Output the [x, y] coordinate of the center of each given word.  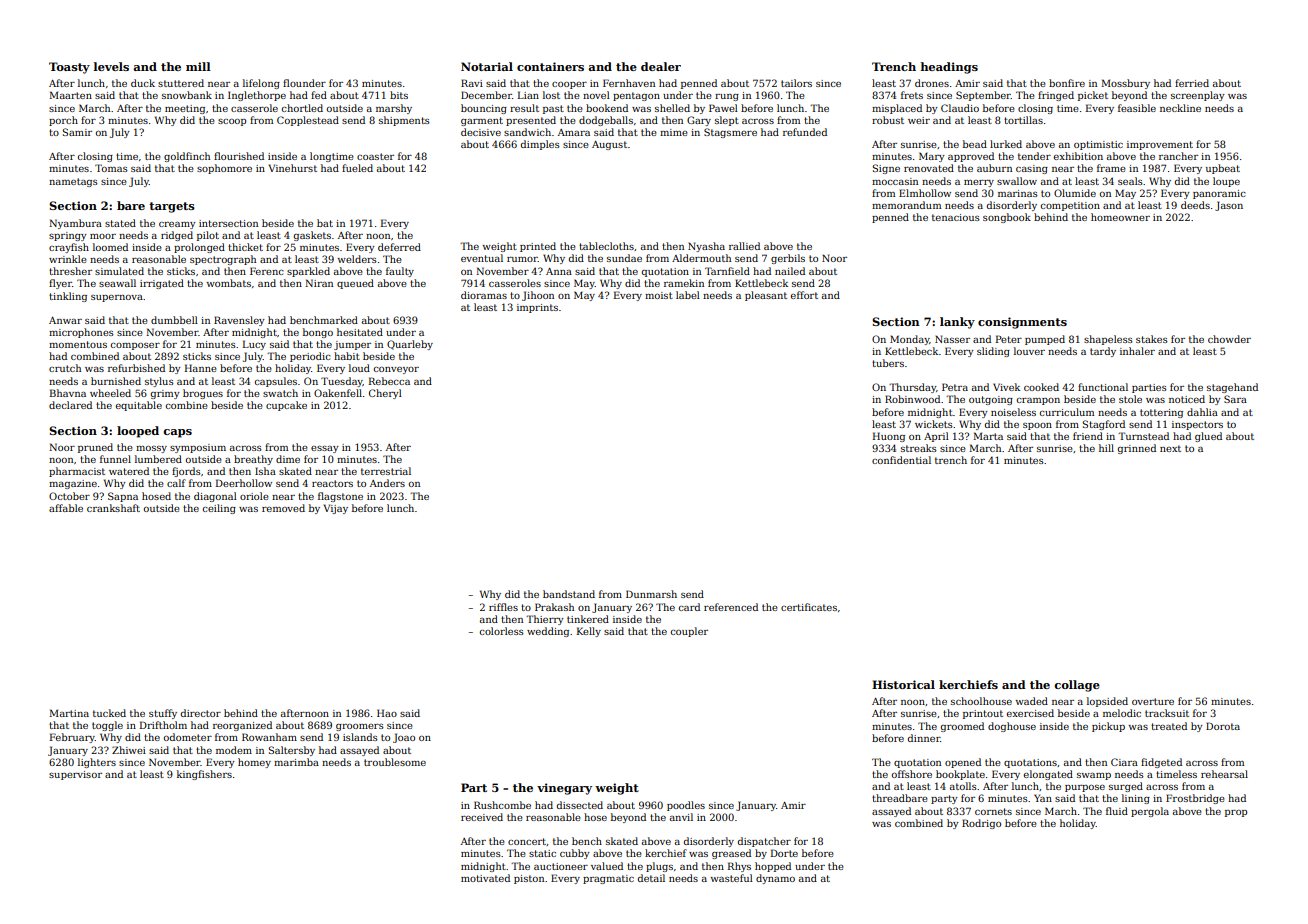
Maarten [71, 95]
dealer [661, 66]
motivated [485, 878]
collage [1077, 686]
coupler [689, 632]
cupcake [286, 406]
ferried [1192, 83]
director [201, 713]
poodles [686, 806]
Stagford [1104, 425]
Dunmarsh [651, 594]
